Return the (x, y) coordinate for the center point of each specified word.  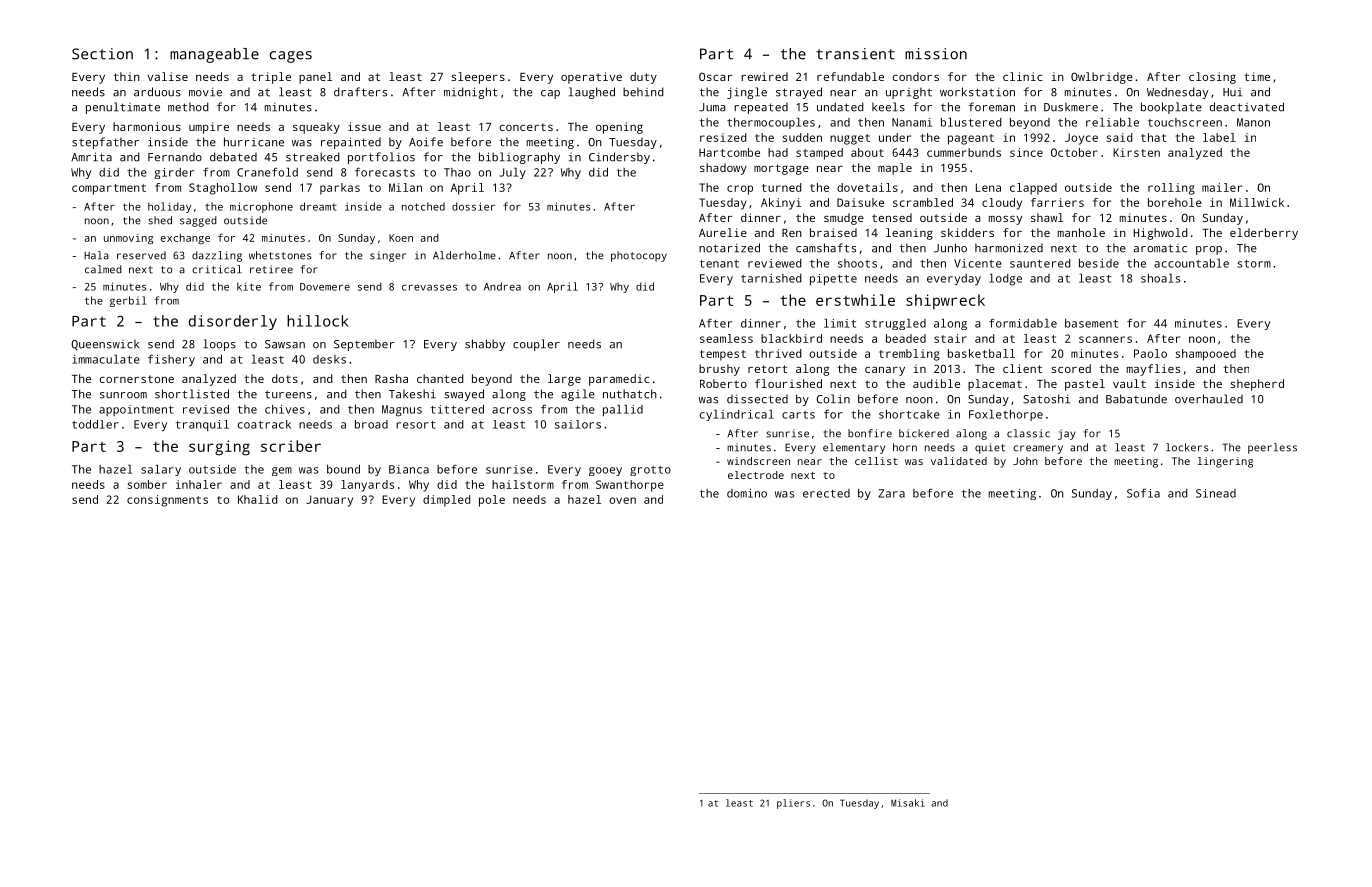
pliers (793, 804)
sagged (198, 221)
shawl (1047, 217)
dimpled (447, 501)
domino (747, 493)
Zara (891, 493)
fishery (171, 360)
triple (271, 78)
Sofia (1143, 493)
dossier (473, 206)
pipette (833, 279)
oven (622, 500)
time (1257, 76)
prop (1209, 250)
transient (855, 54)
